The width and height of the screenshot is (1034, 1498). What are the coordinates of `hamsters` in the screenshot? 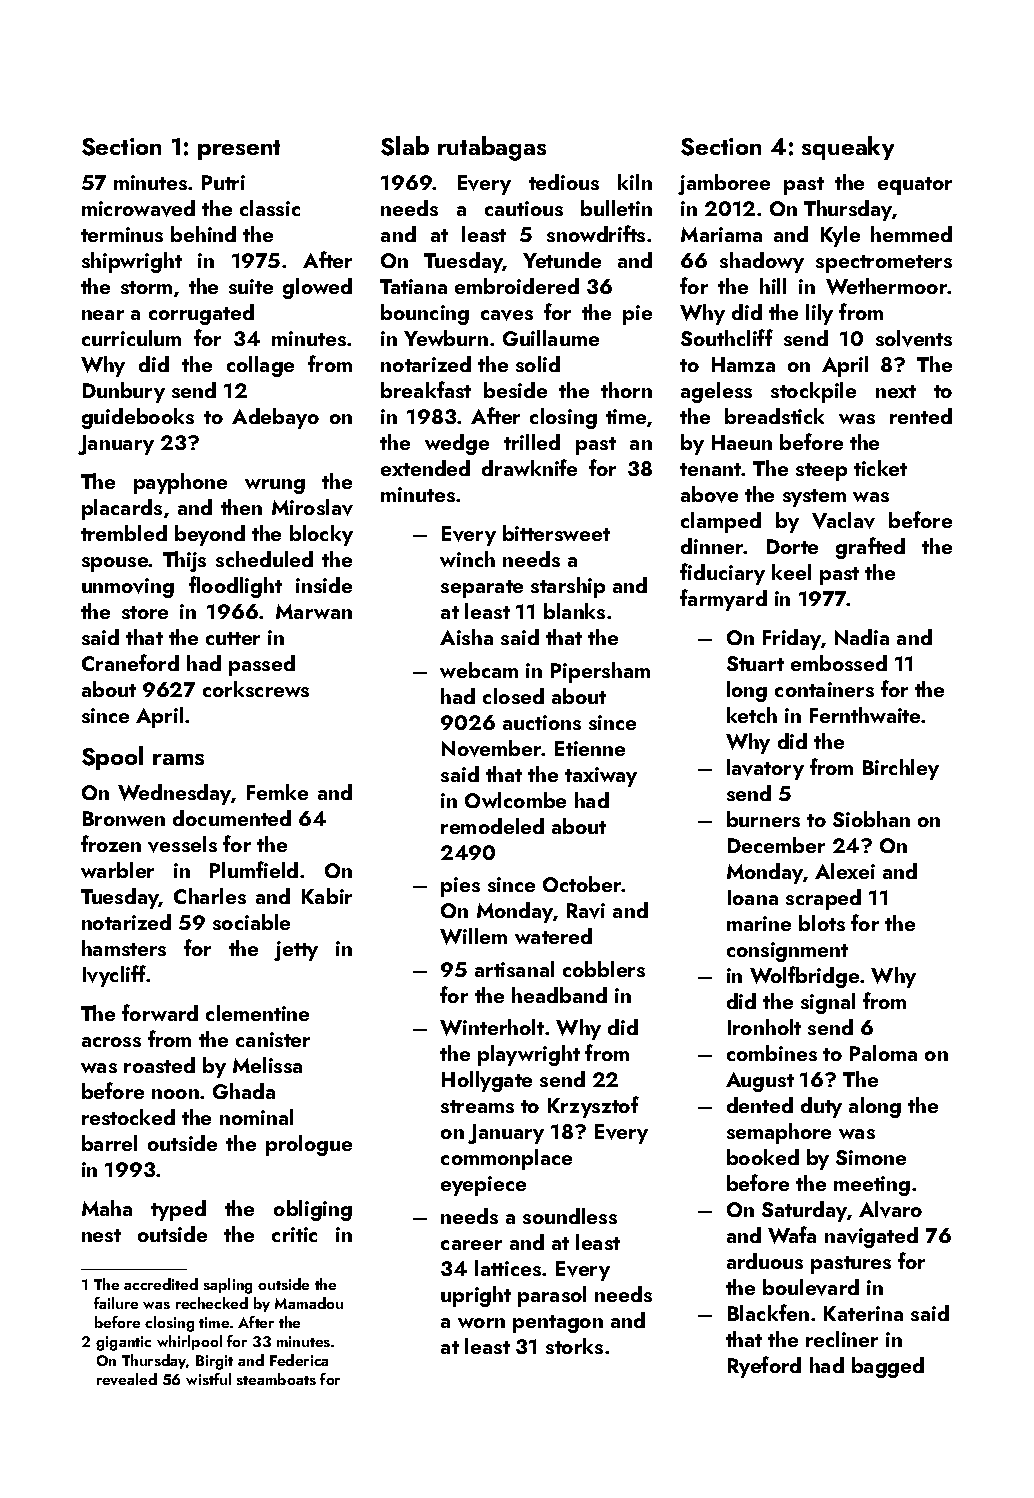 It's located at (124, 948).
